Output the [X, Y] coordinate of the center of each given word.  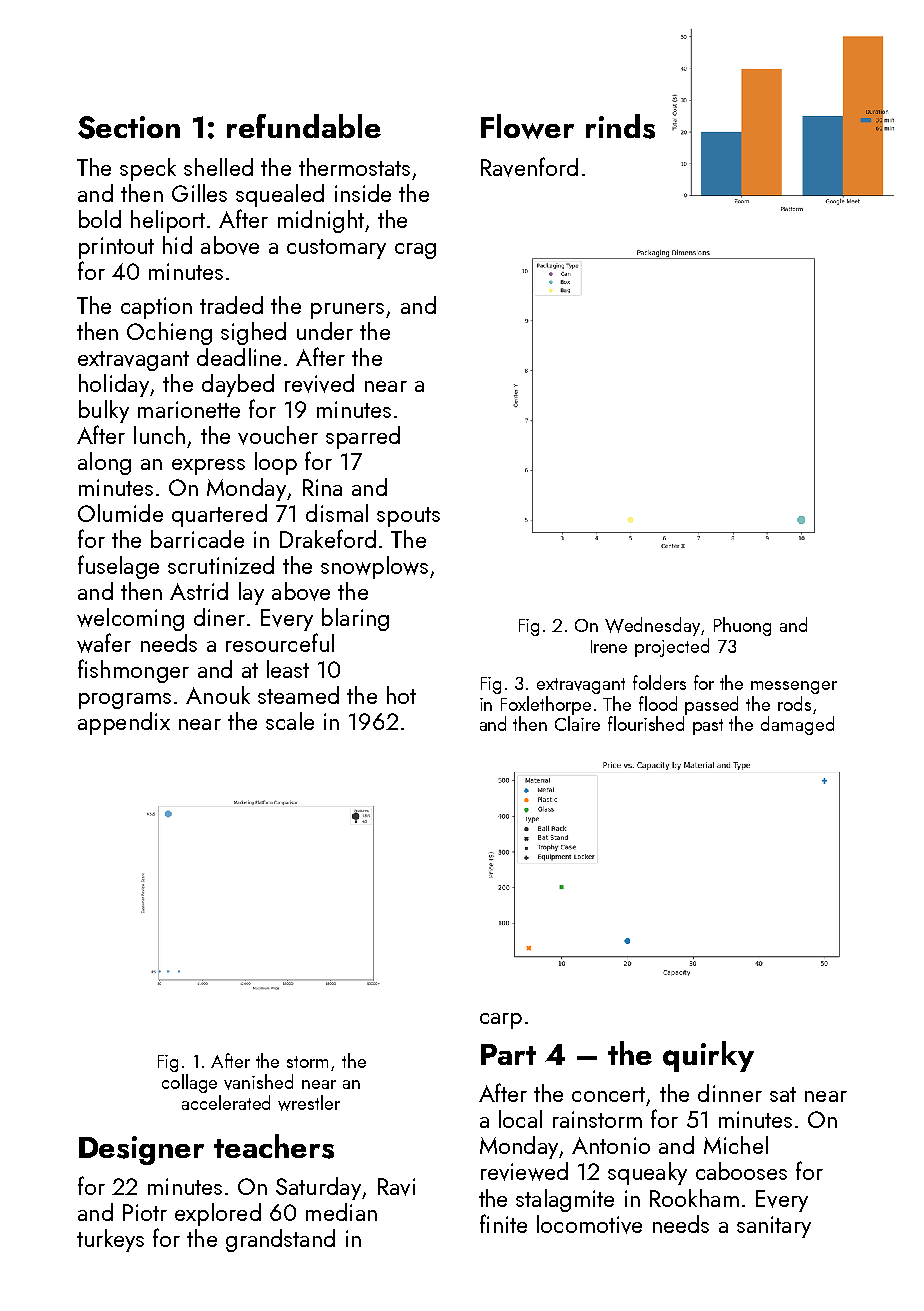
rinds [620, 126]
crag [415, 251]
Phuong [742, 626]
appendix [124, 723]
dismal [337, 513]
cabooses [741, 1171]
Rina [322, 487]
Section [129, 127]
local [520, 1119]
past [708, 727]
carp [501, 1021]
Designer [141, 1150]
